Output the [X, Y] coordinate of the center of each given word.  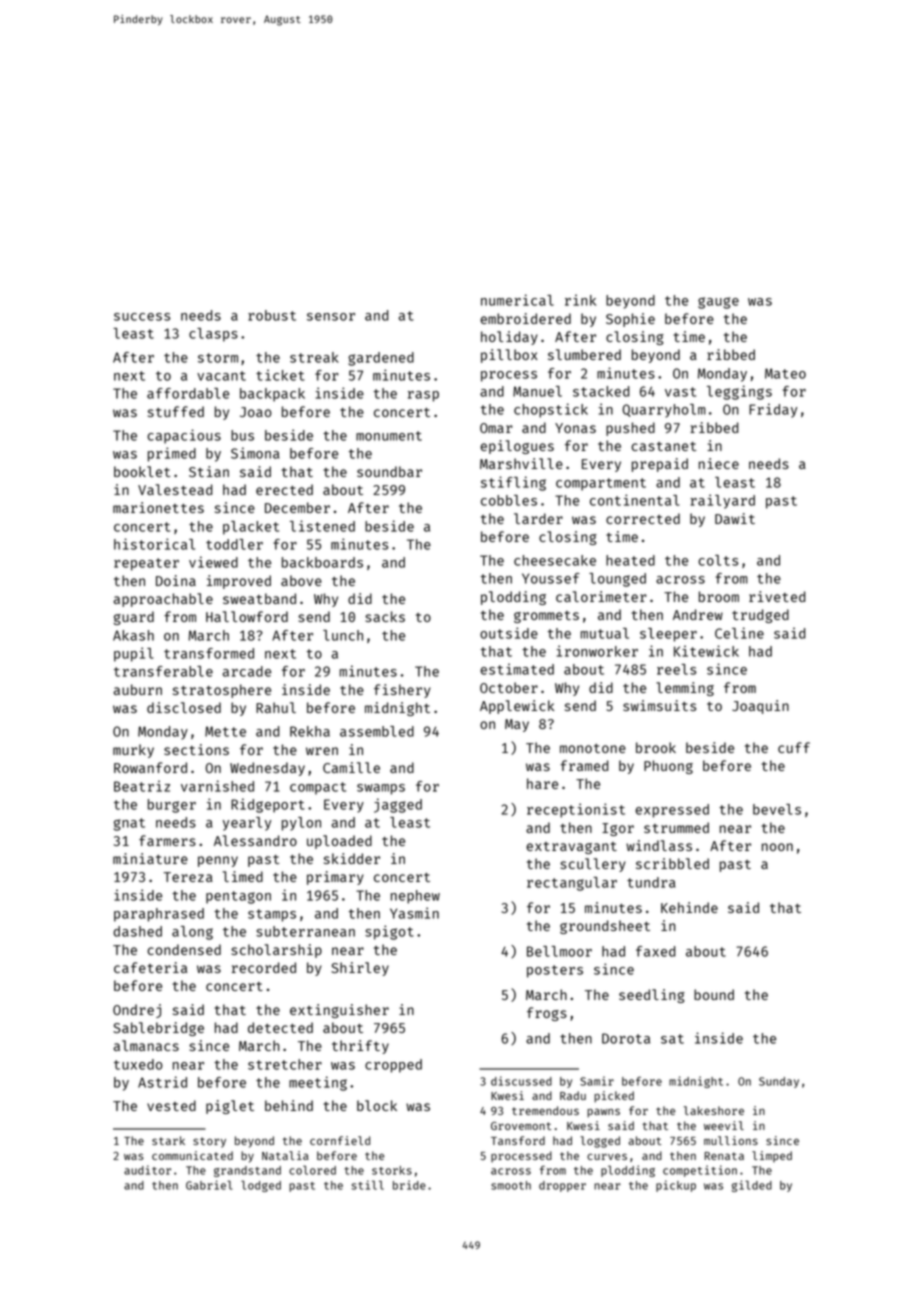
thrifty [360, 1047]
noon [777, 847]
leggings [739, 392]
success [142, 317]
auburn [138, 689]
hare [542, 783]
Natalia [285, 1155]
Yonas [575, 428]
